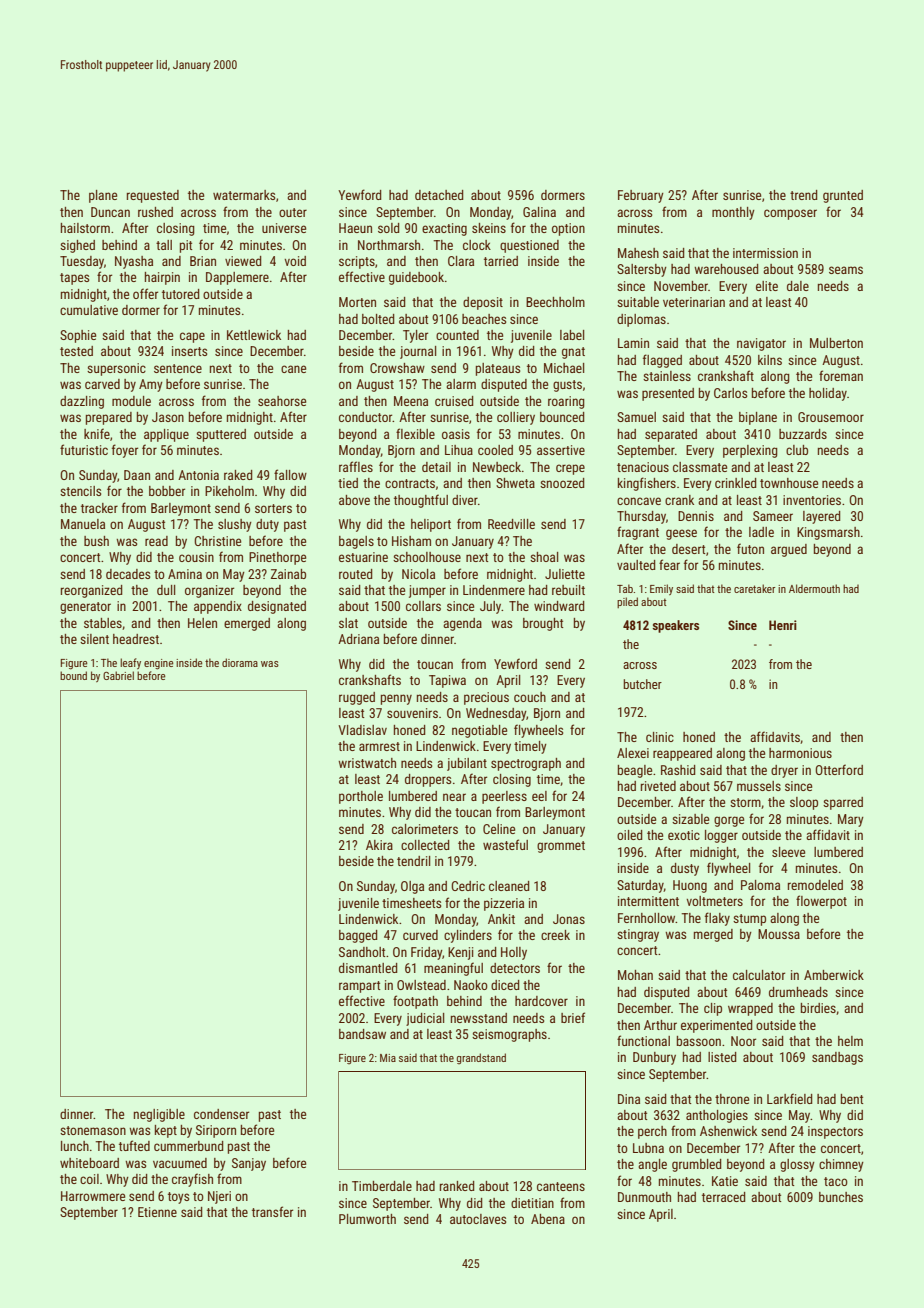 The width and height of the screenshot is (924, 1308). What do you see at coordinates (804, 195) in the screenshot?
I see `trend` at bounding box center [804, 195].
